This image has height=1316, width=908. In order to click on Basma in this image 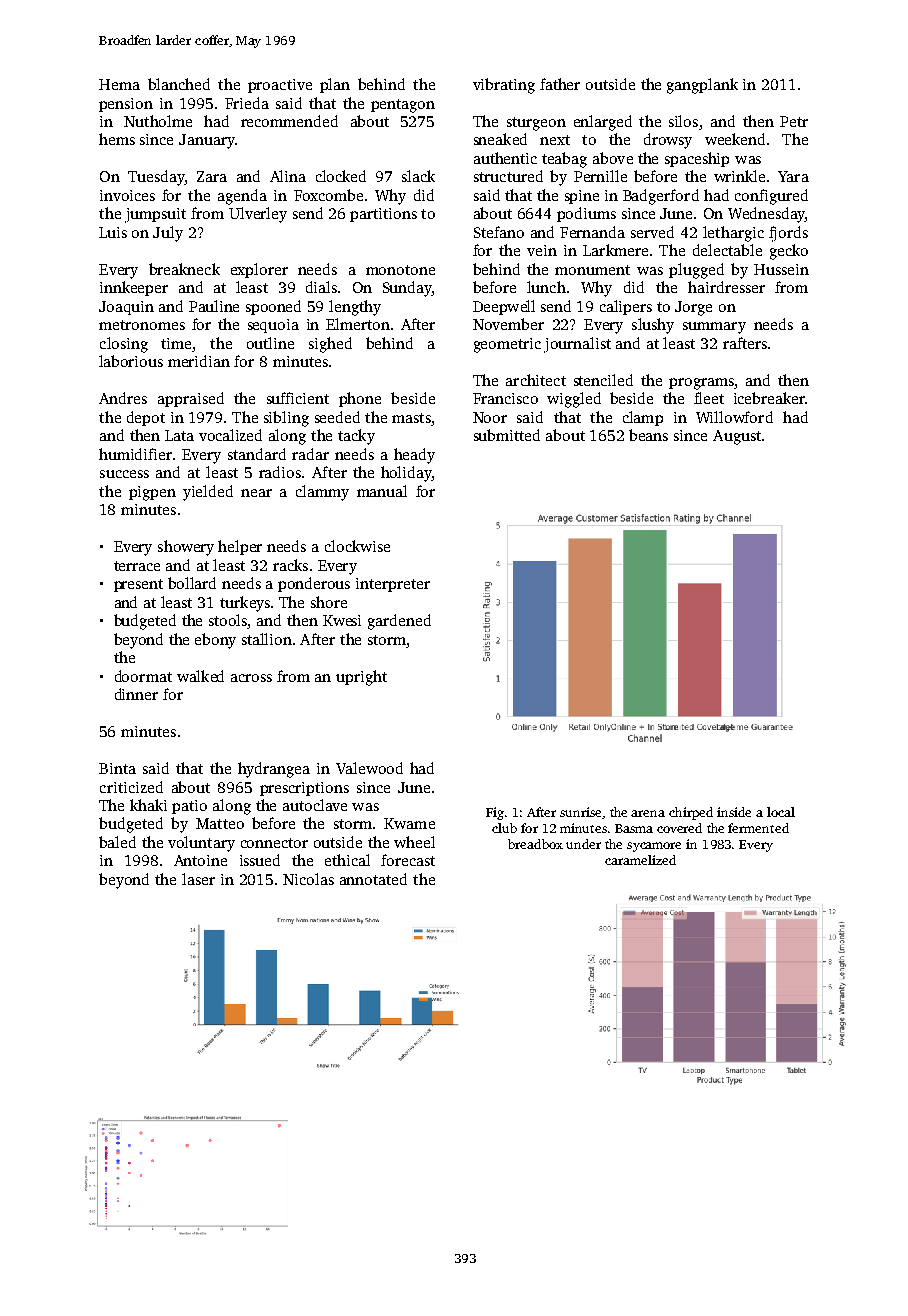, I will do `click(634, 828)`.
